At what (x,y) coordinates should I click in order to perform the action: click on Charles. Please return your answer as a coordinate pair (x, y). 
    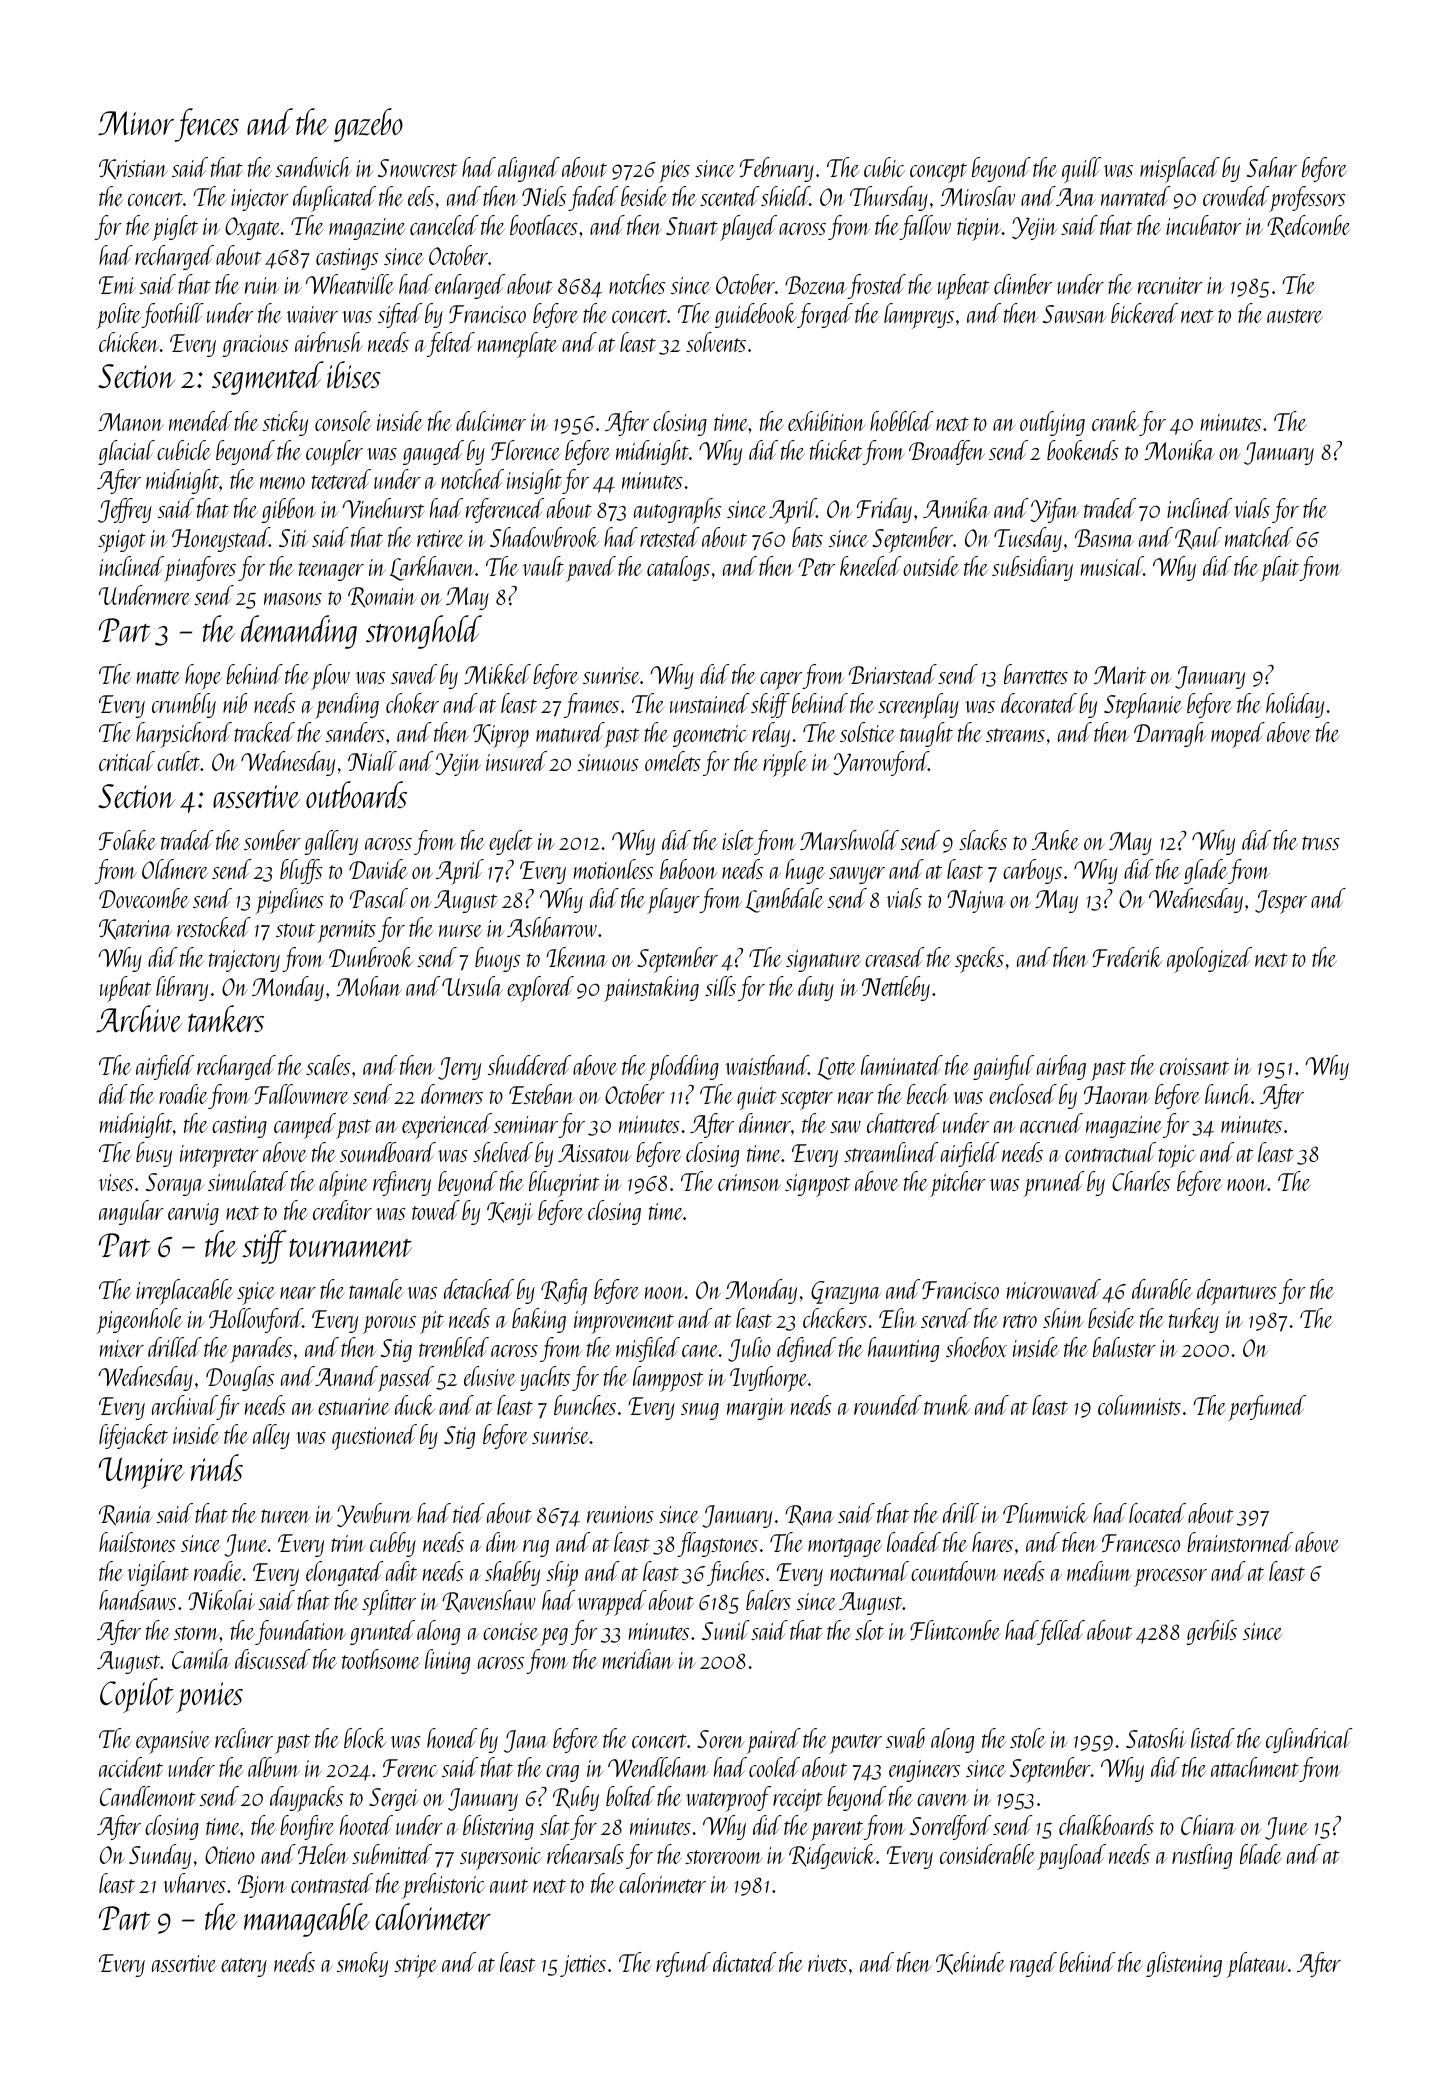
    Looking at the image, I should click on (1141, 1181).
